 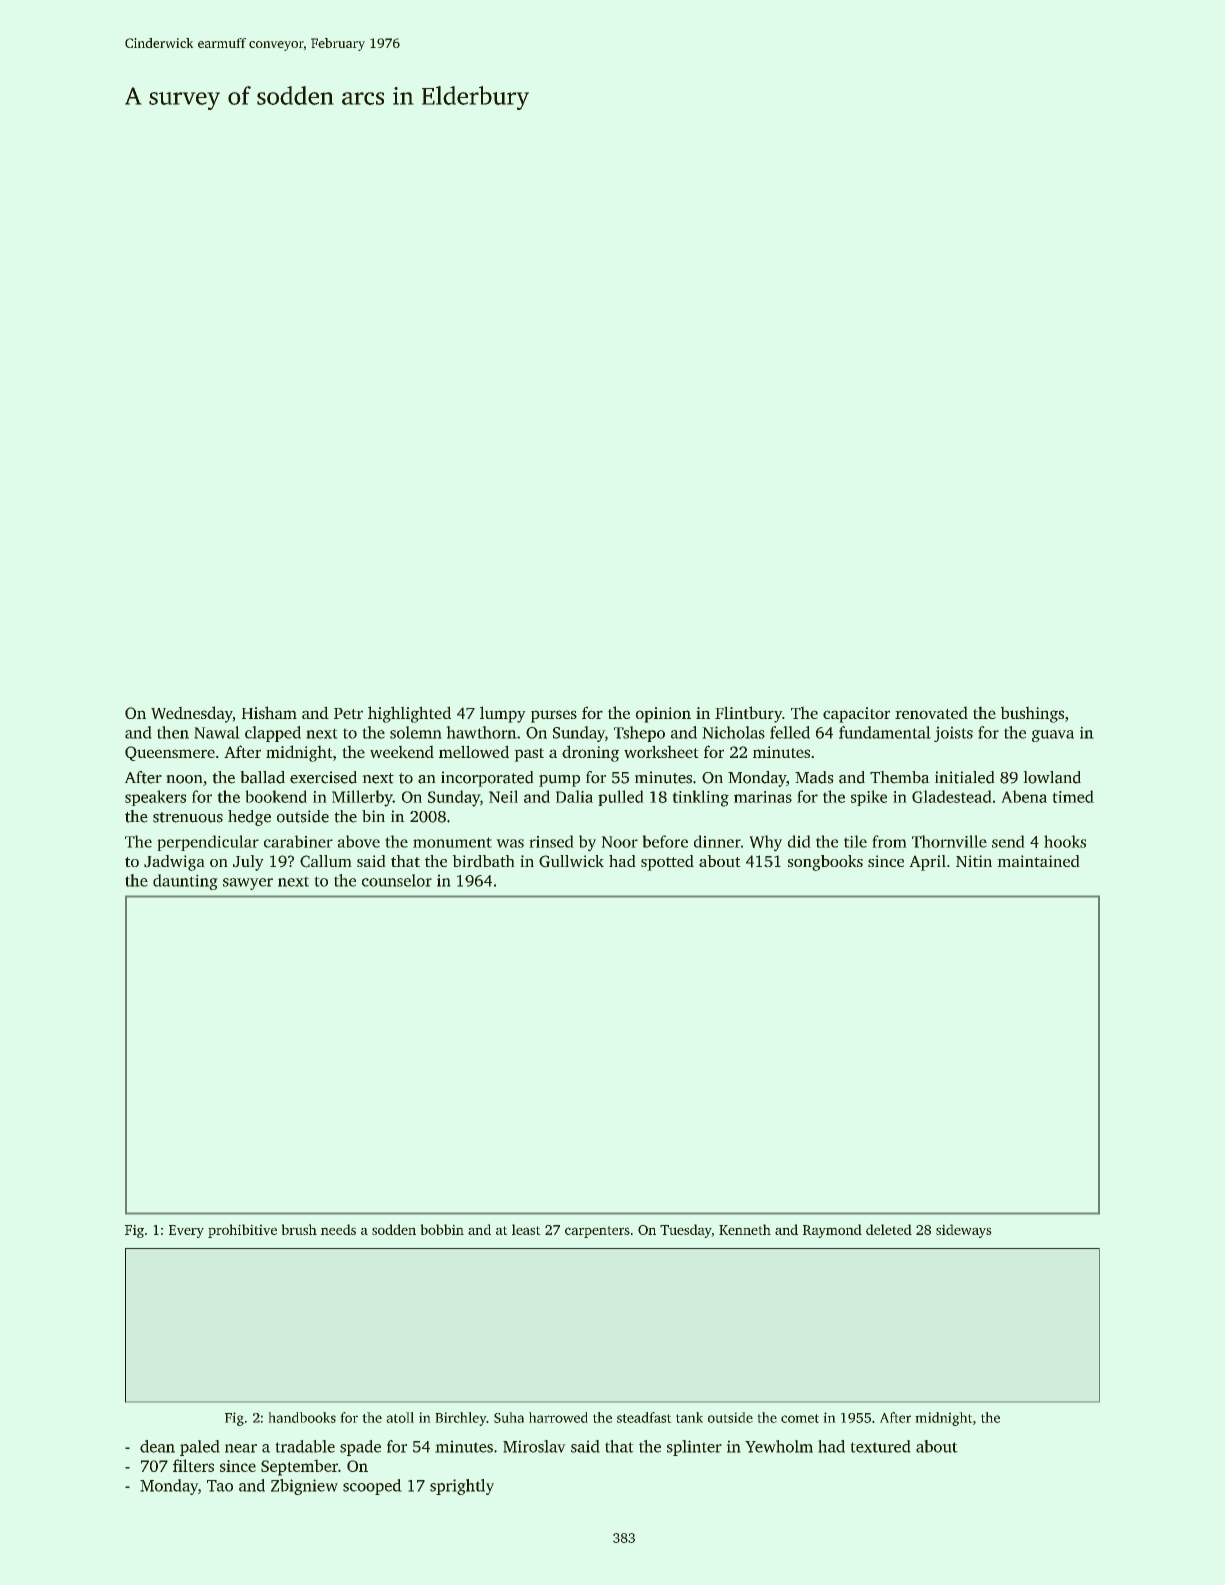 What do you see at coordinates (173, 732) in the screenshot?
I see `then` at bounding box center [173, 732].
